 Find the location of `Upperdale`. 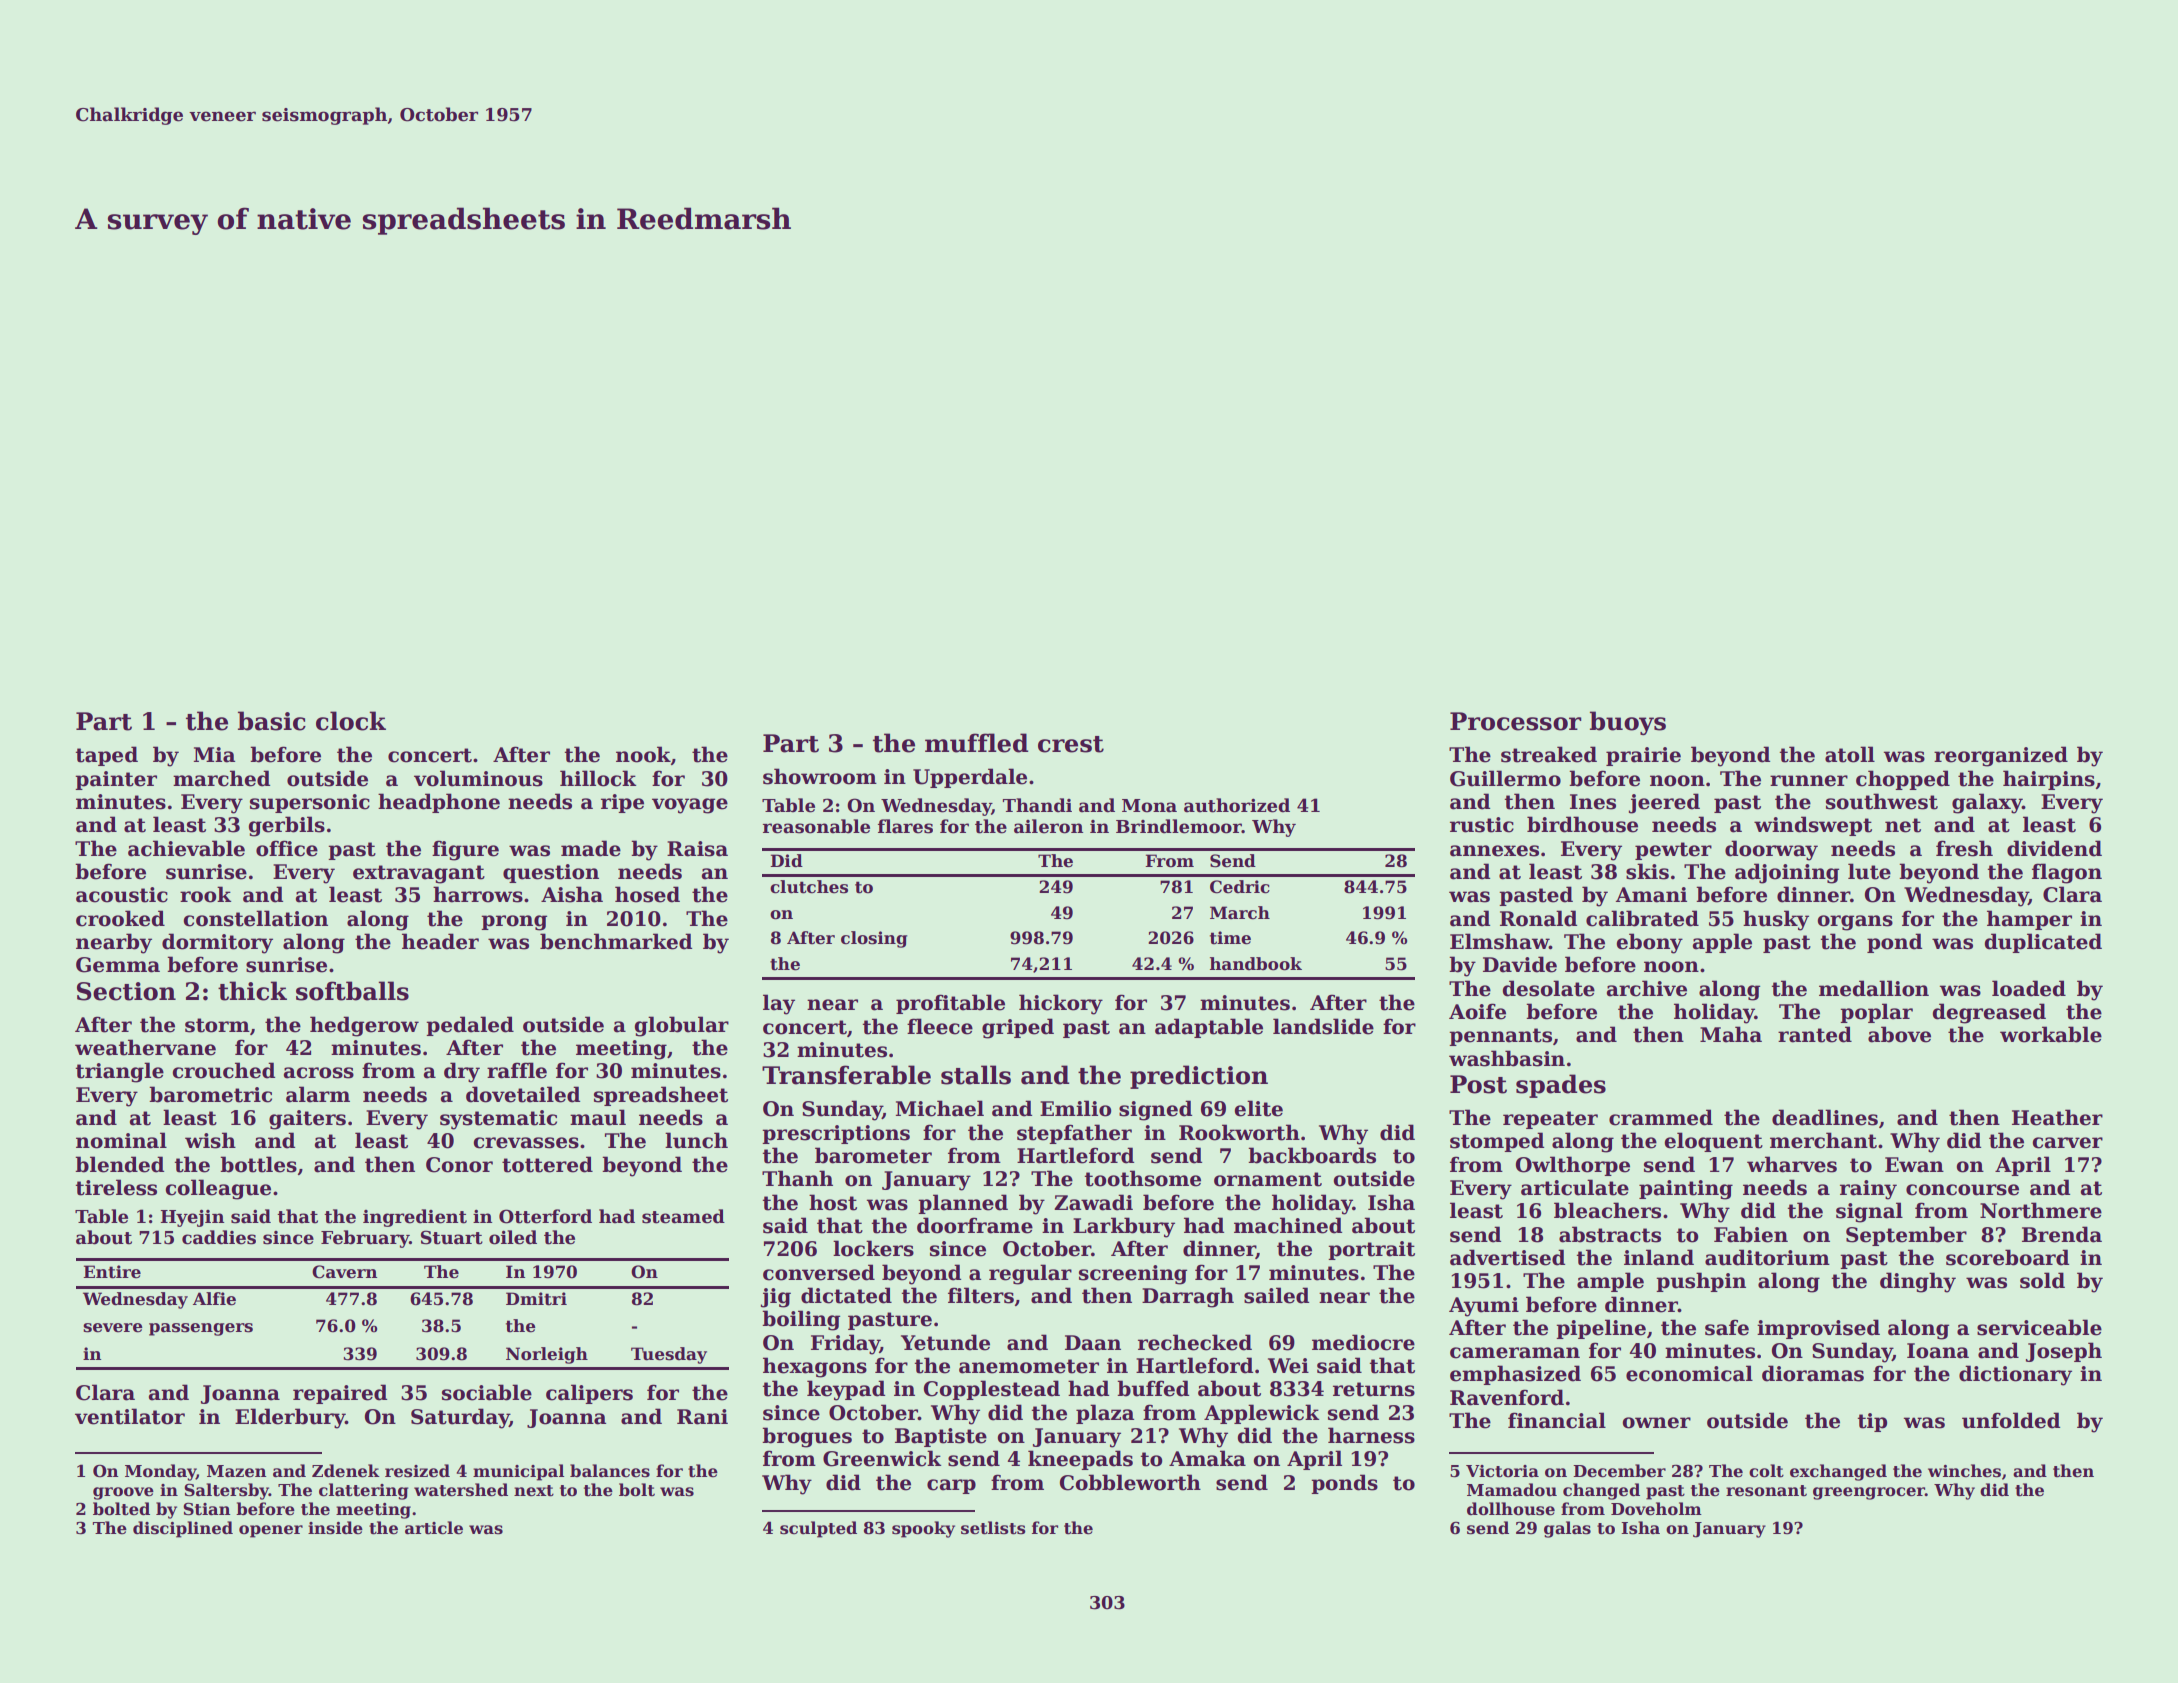

Upperdale is located at coordinates (970, 778).
